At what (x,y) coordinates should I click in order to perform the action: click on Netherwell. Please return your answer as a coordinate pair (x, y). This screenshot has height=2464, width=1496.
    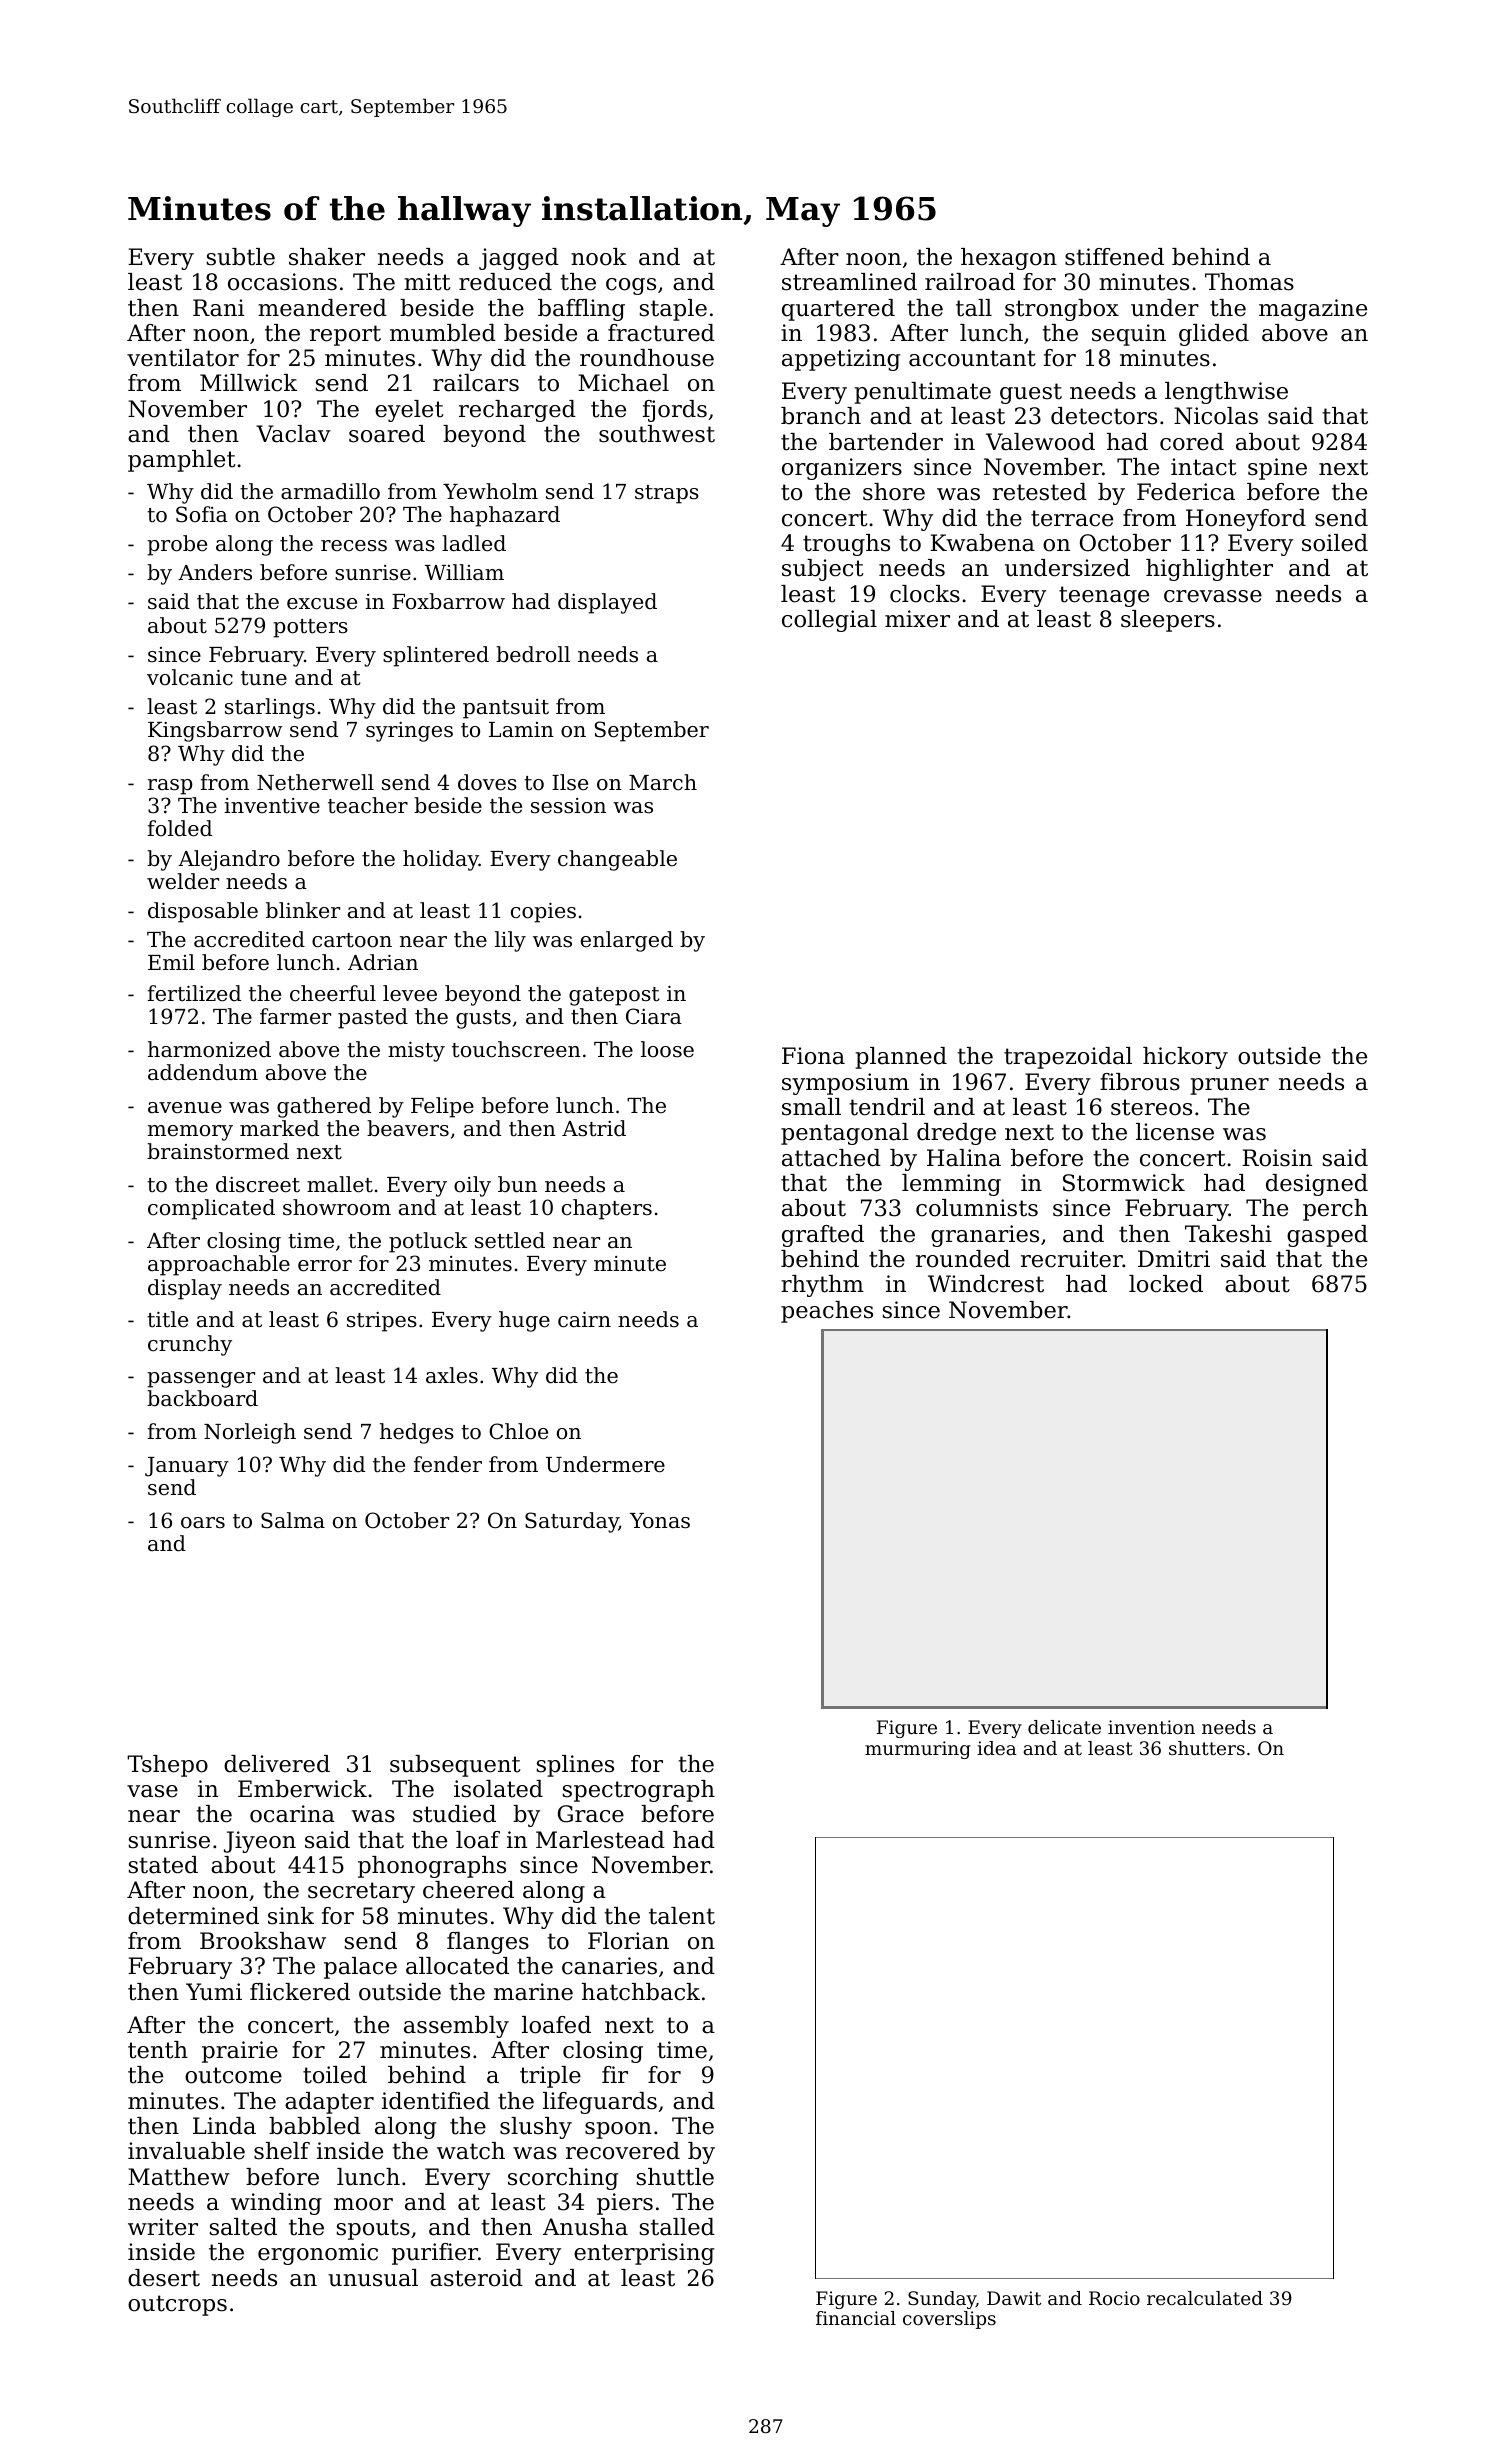
    Looking at the image, I should click on (315, 782).
